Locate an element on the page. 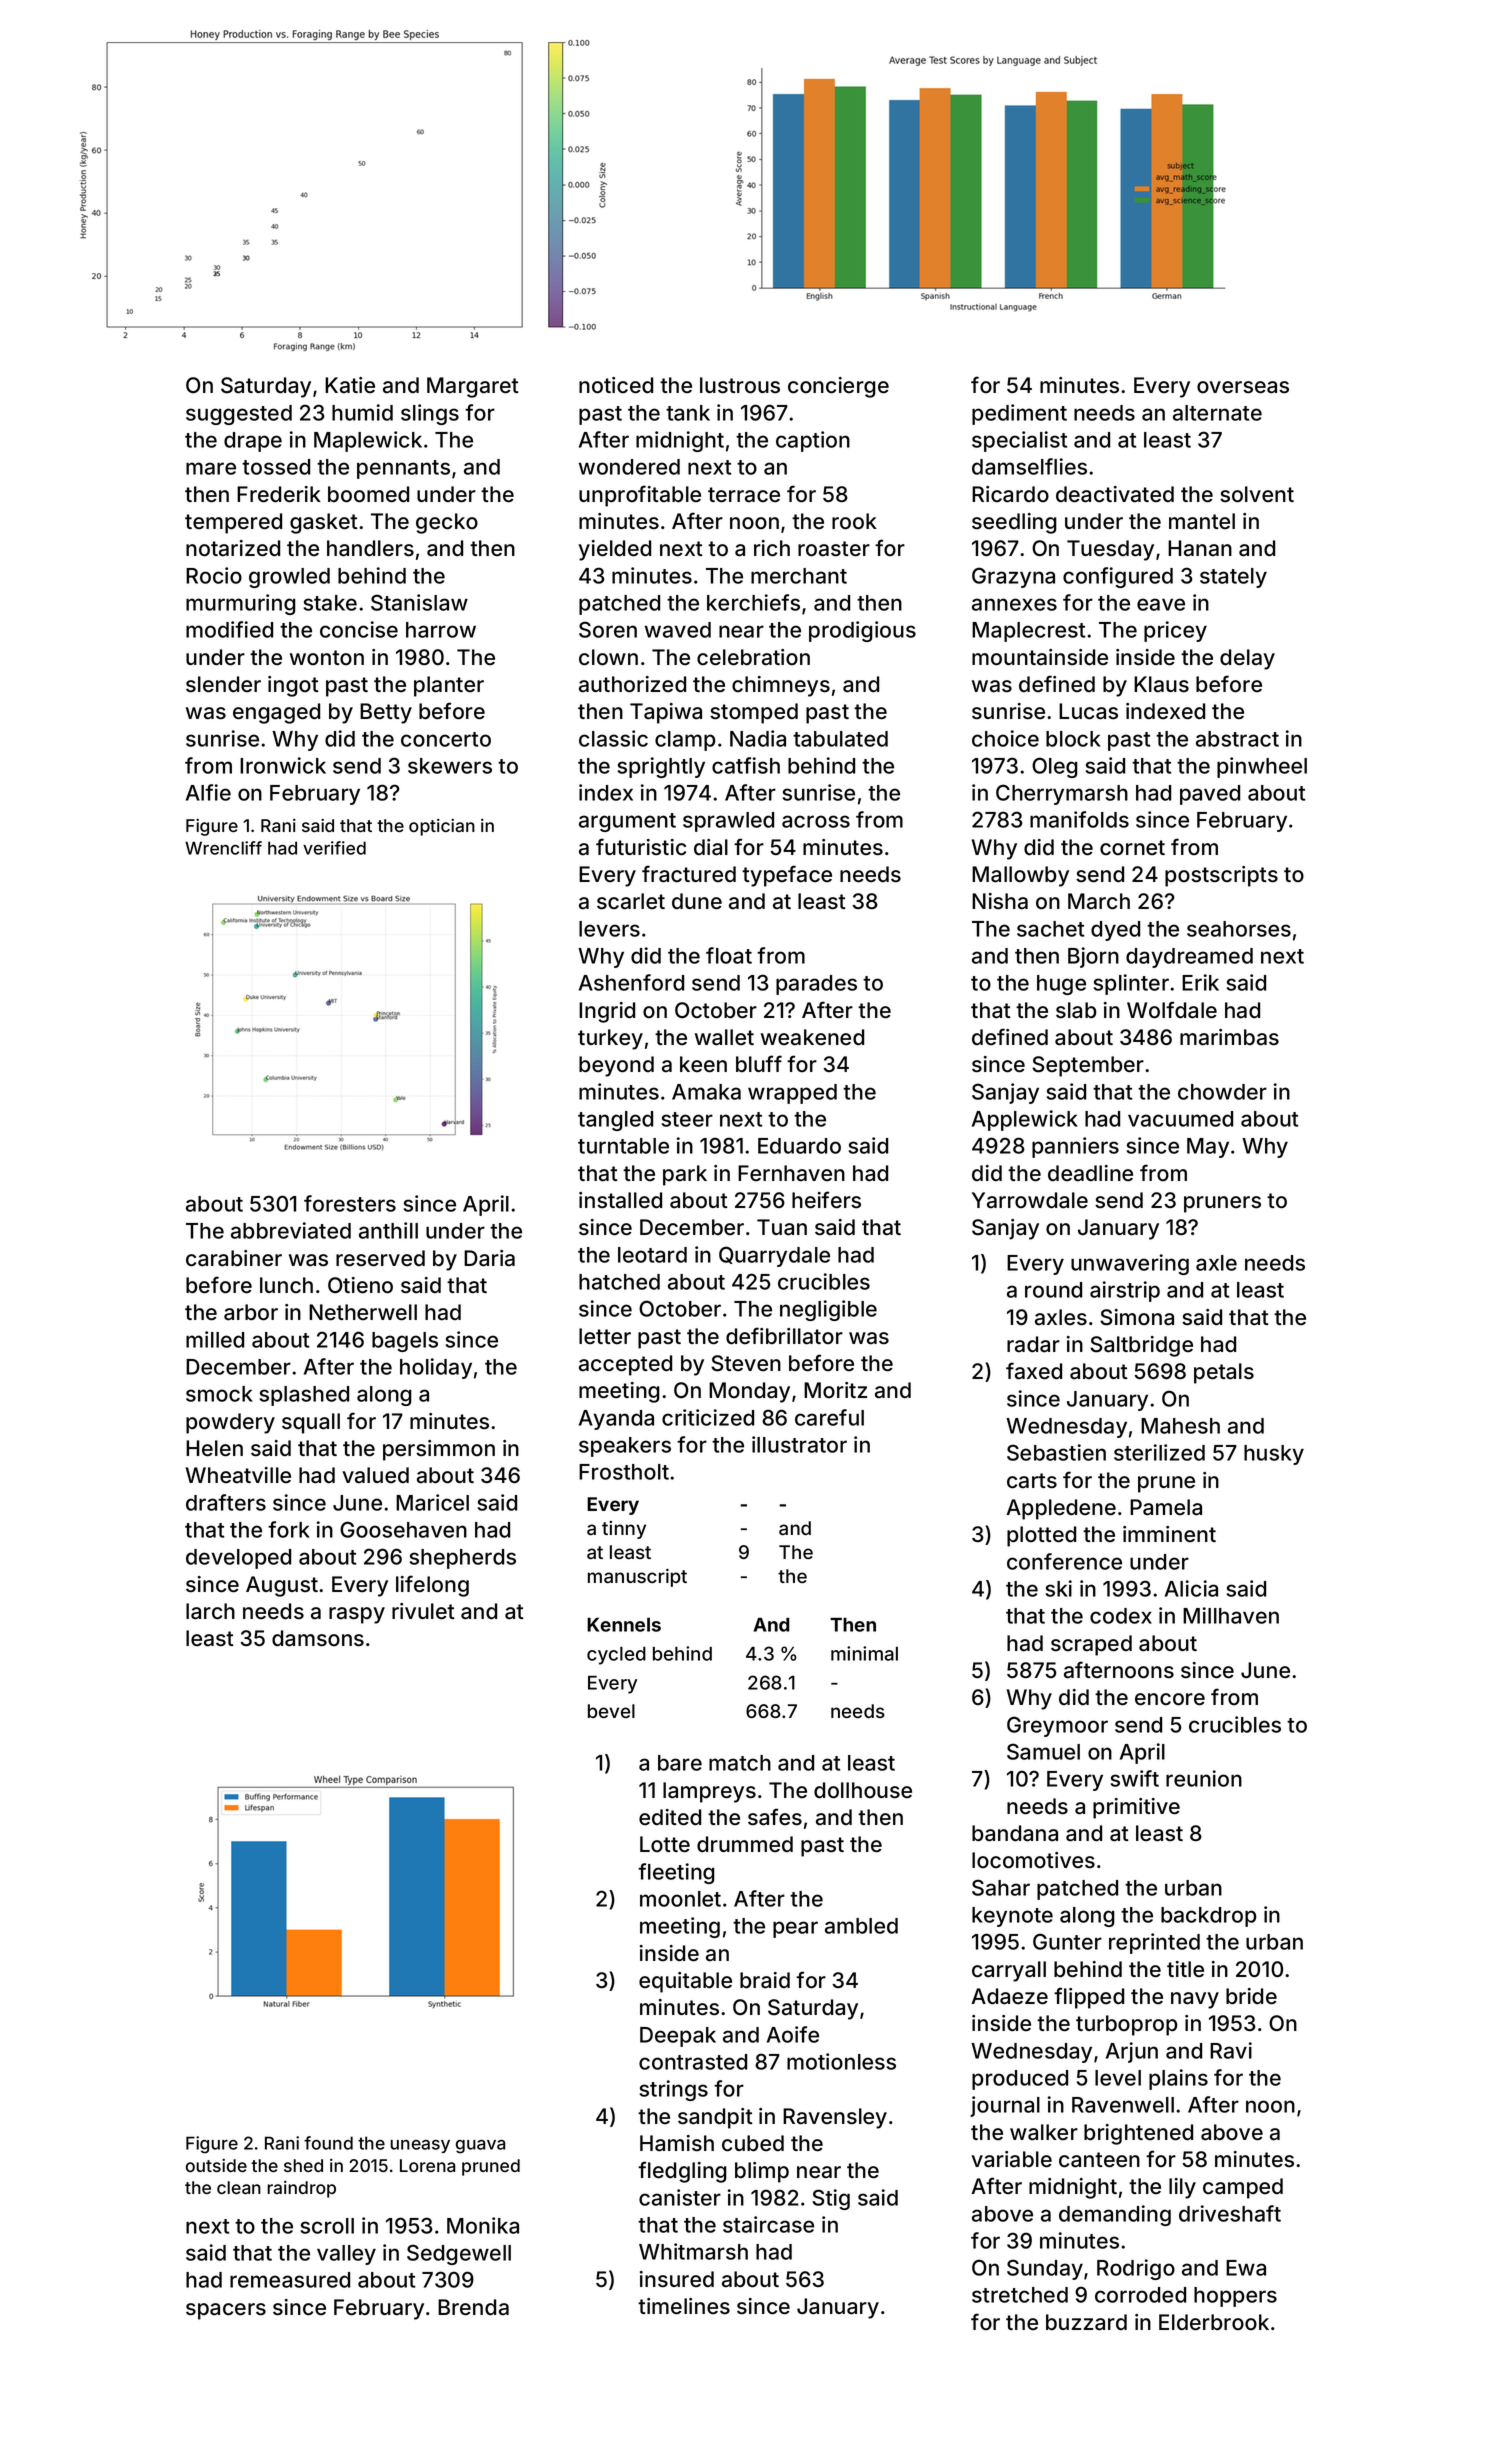 Image resolution: width=1496 pixels, height=2464 pixels. Brenda is located at coordinates (473, 2307).
